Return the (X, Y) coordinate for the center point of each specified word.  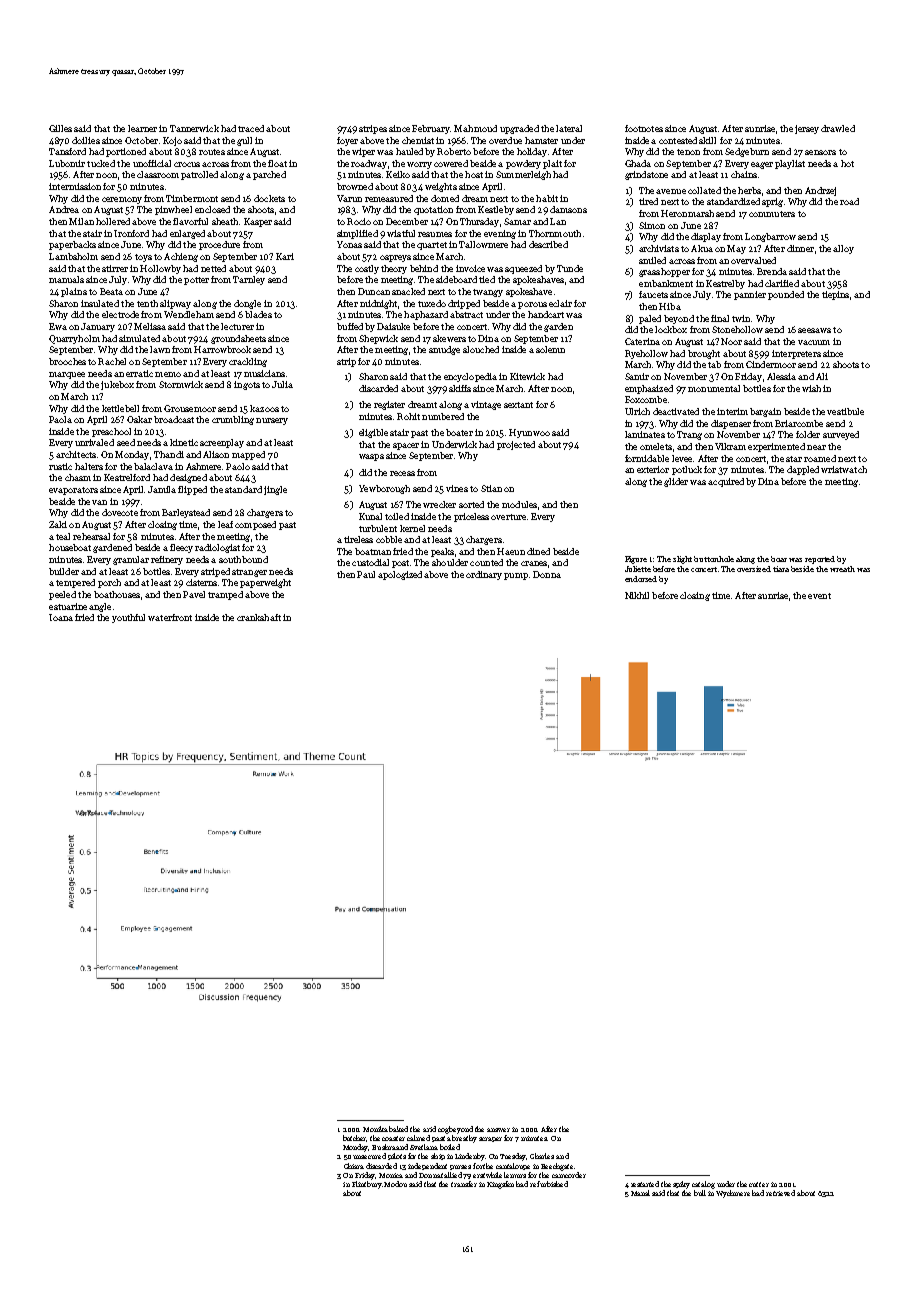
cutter (759, 1184)
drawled (838, 128)
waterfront (170, 617)
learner (142, 128)
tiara (781, 569)
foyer (347, 141)
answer (498, 1130)
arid (429, 1129)
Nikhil (637, 595)
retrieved (780, 1193)
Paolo (238, 466)
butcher (355, 1138)
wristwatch (844, 469)
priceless (471, 517)
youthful (128, 618)
